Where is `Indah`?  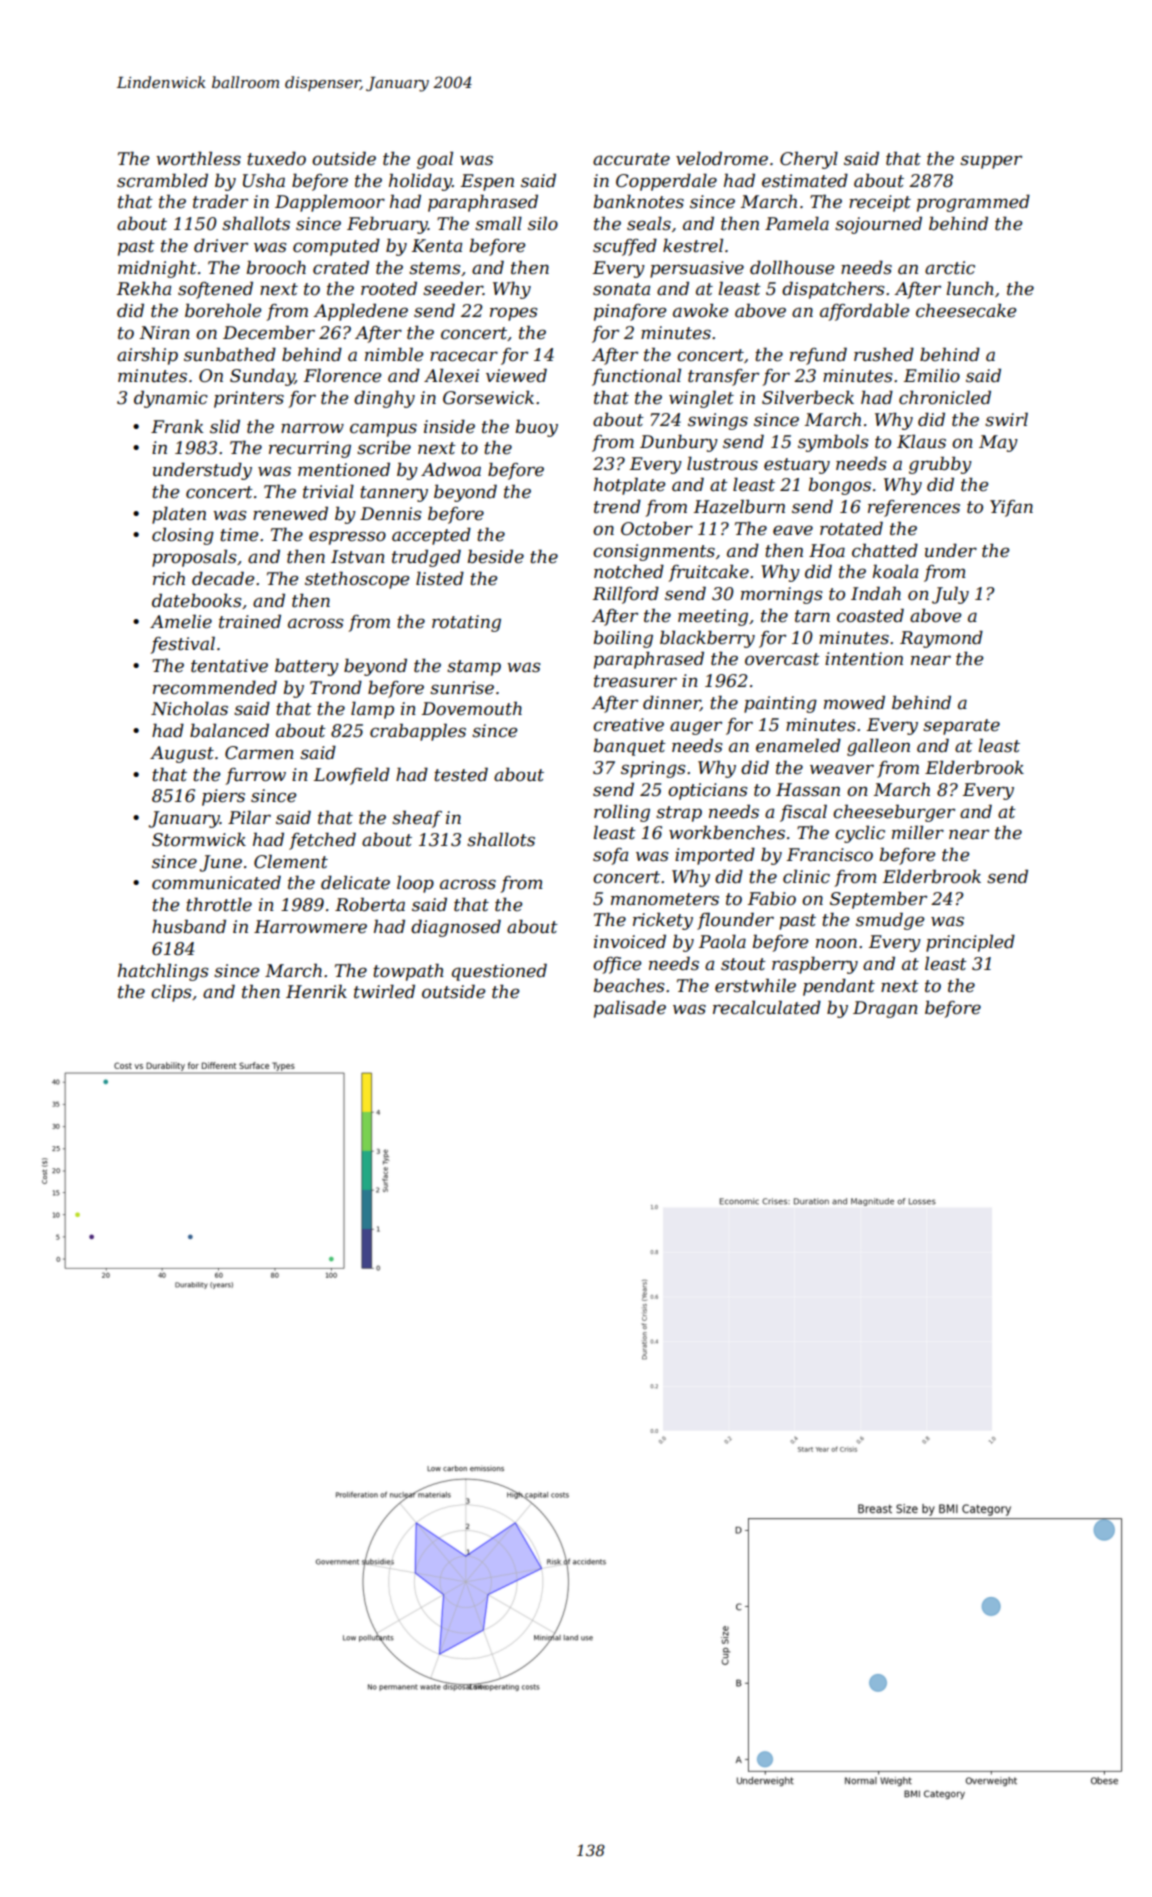
Indah is located at coordinates (876, 593).
